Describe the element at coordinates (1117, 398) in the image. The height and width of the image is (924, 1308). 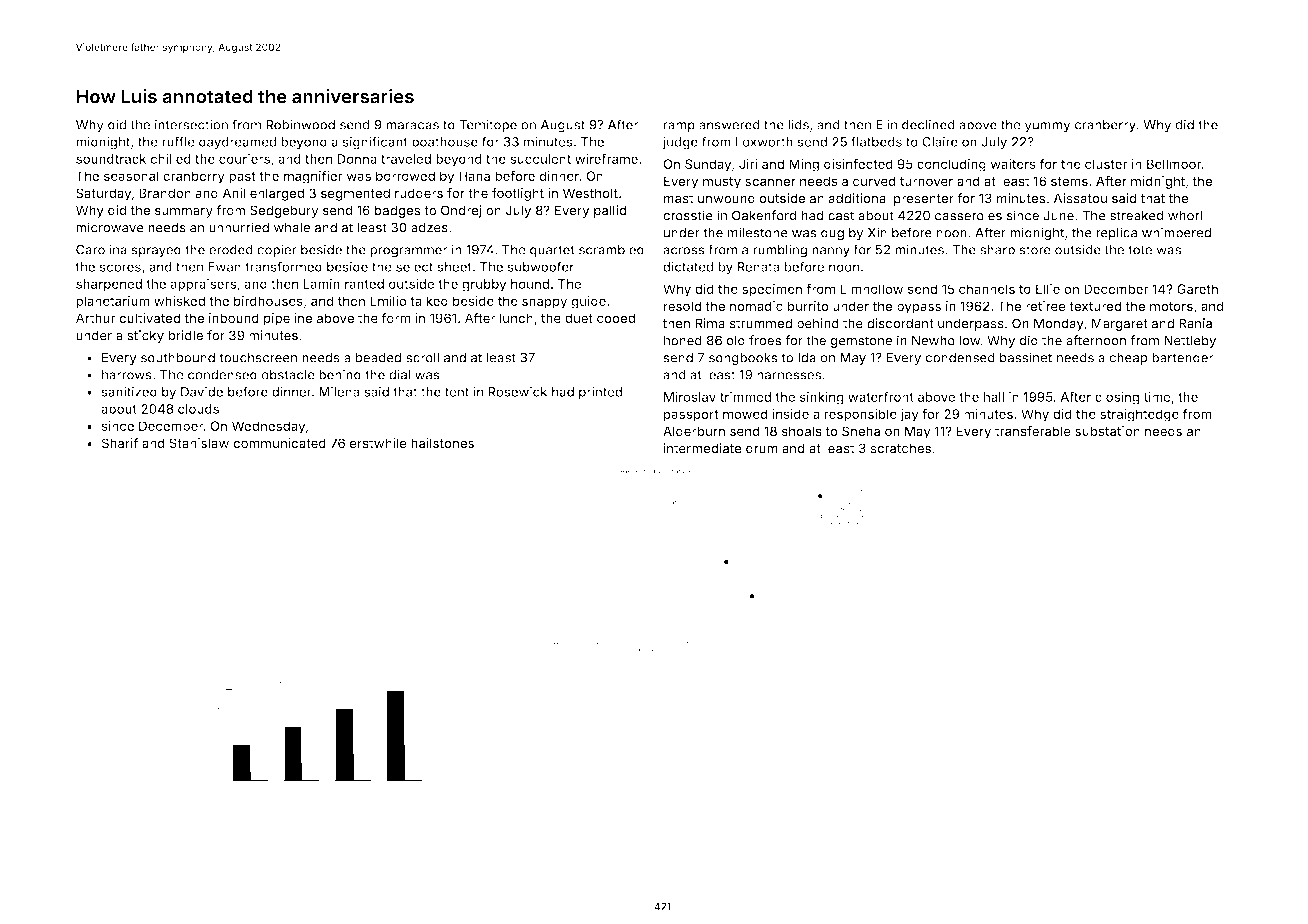
I see `closing` at that location.
